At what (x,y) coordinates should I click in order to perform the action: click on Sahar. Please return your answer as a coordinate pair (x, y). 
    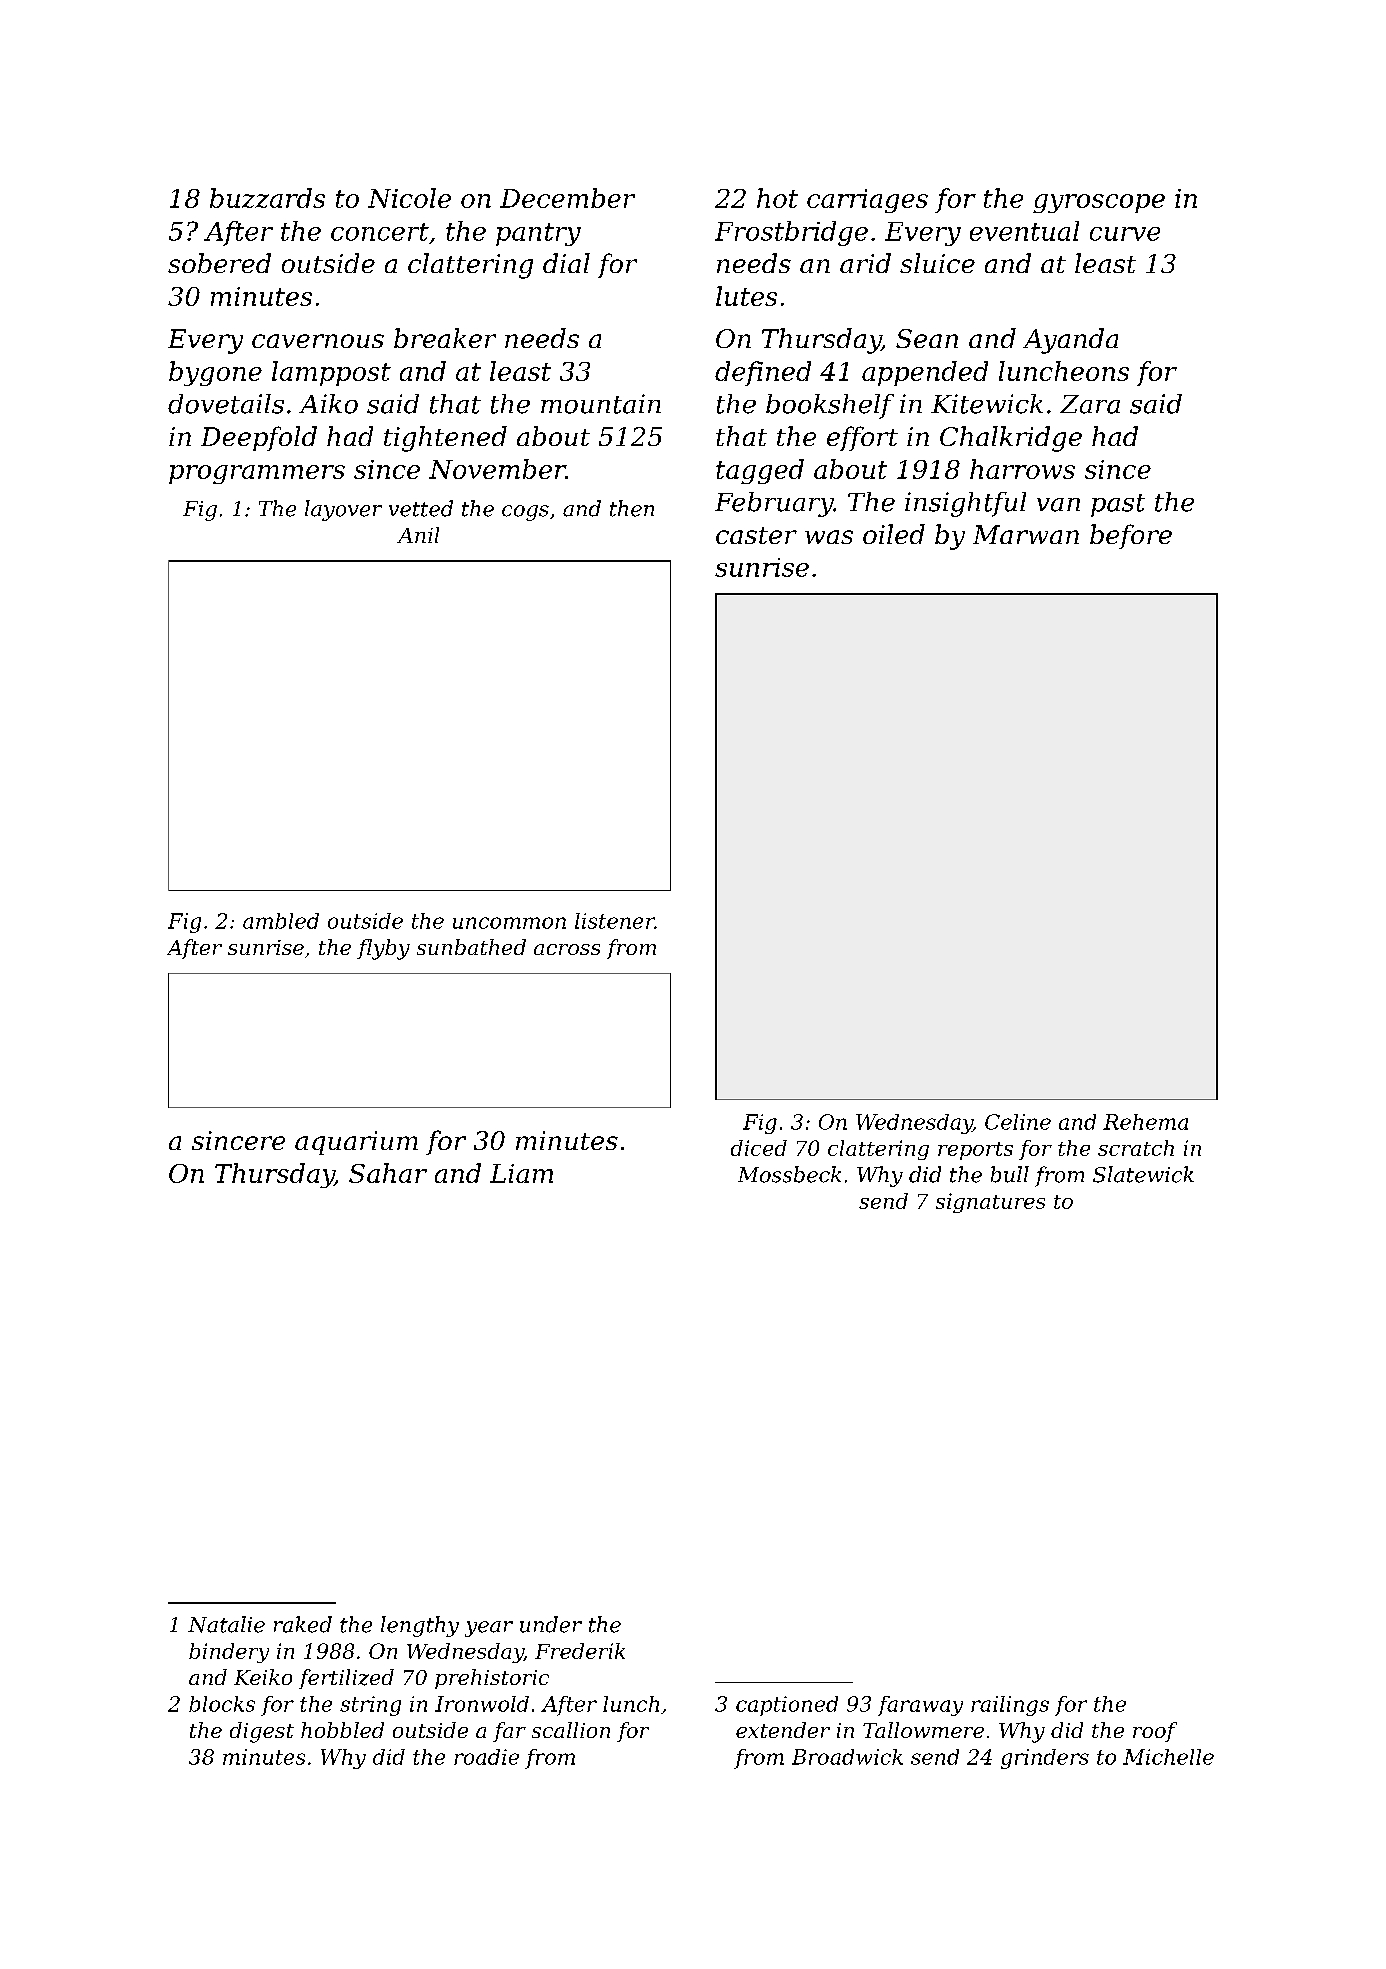
    Looking at the image, I should click on (388, 1173).
